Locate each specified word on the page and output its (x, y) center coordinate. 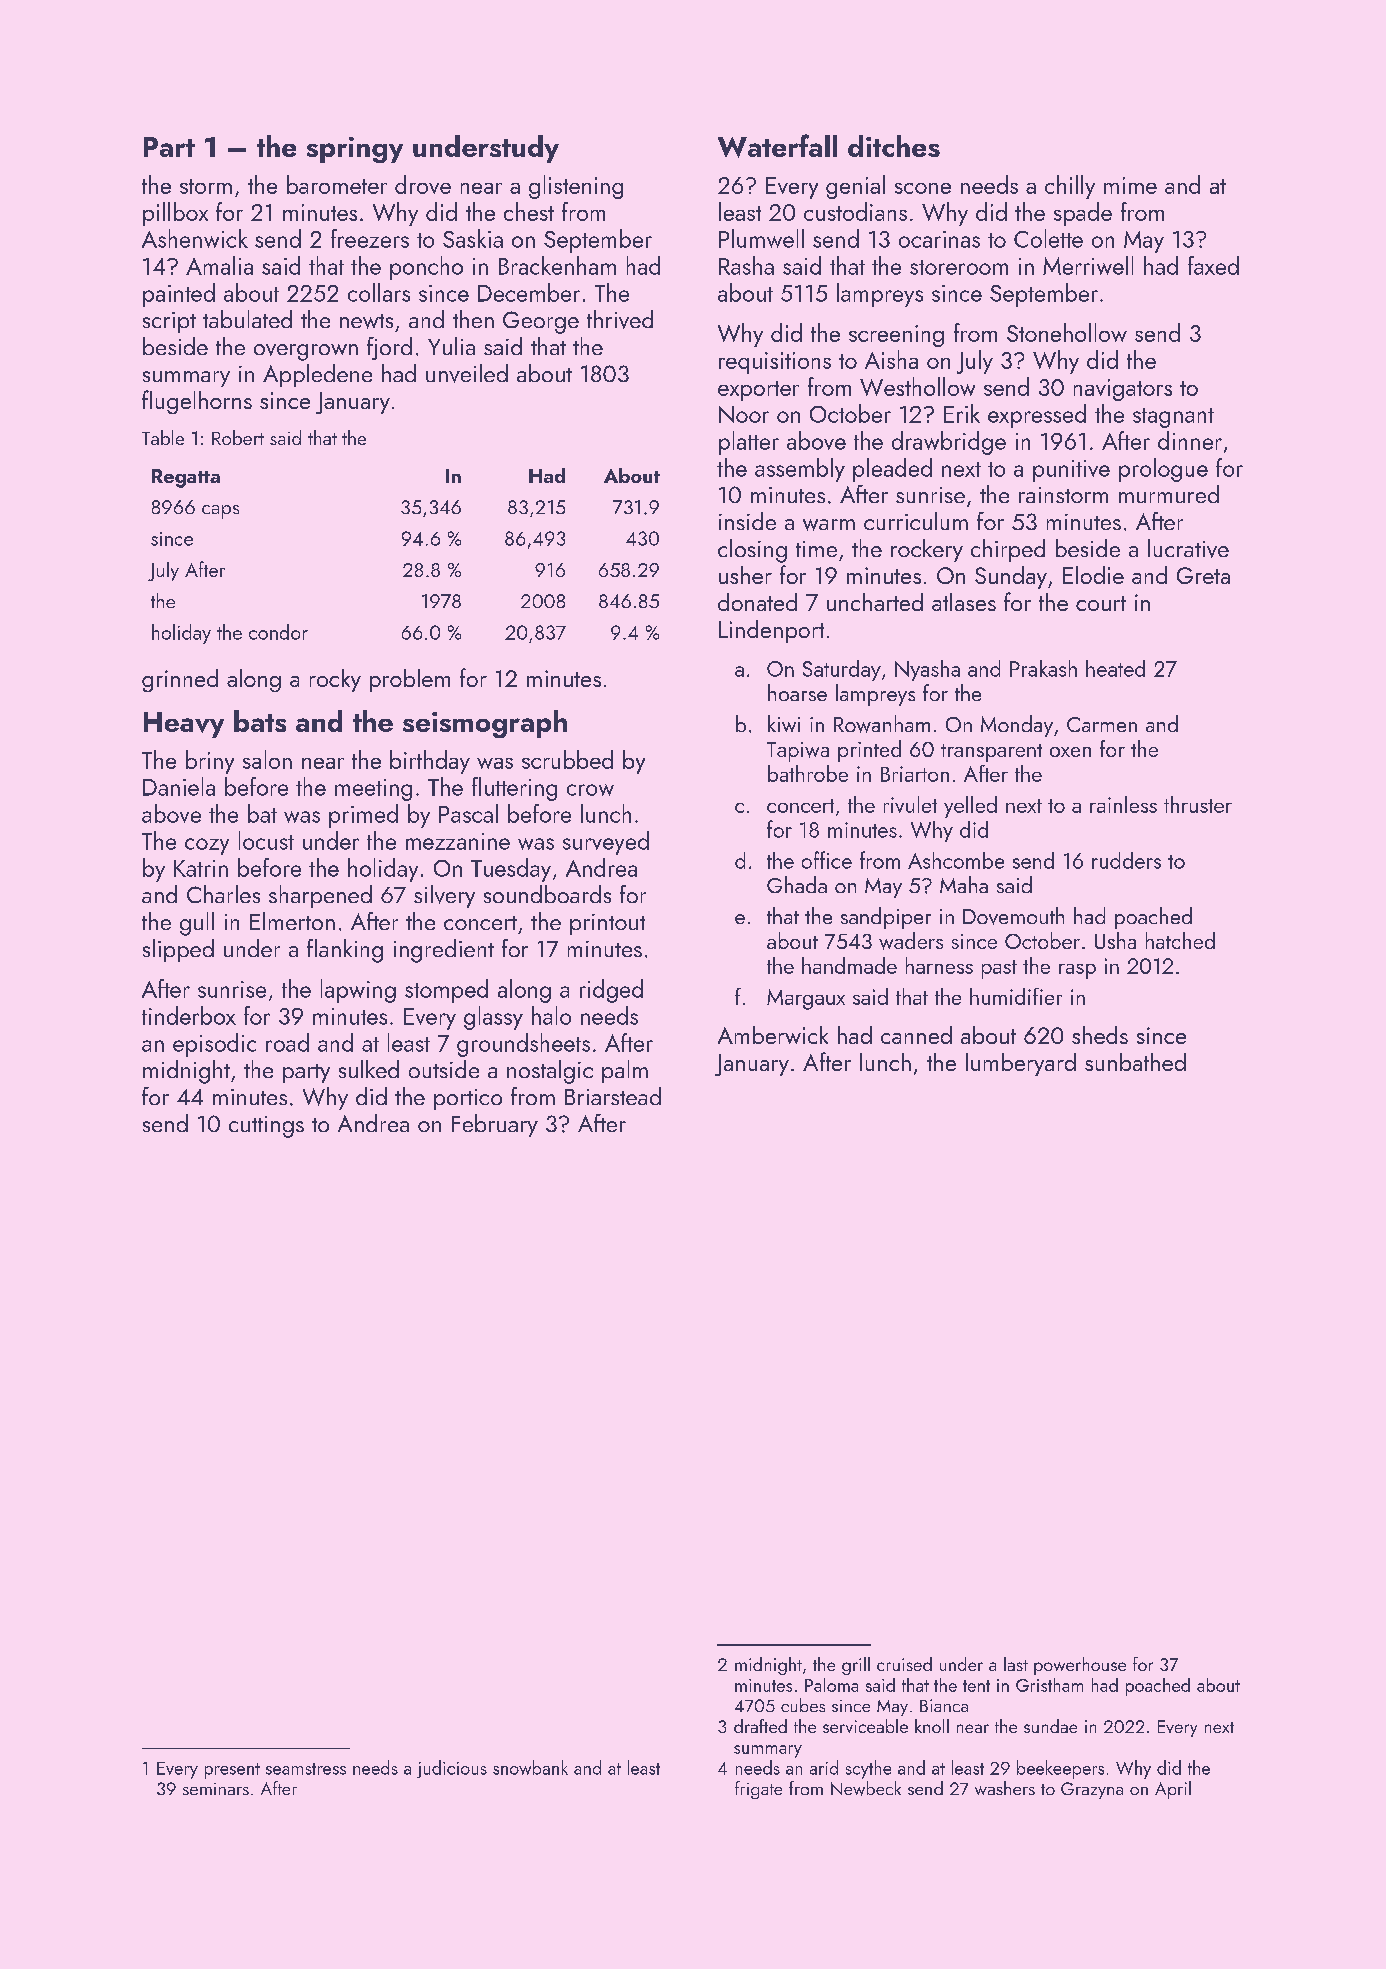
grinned (180, 680)
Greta (1203, 575)
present (232, 1771)
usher (745, 575)
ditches (894, 146)
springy (355, 150)
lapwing (358, 991)
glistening (576, 187)
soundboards (547, 894)
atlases (964, 602)
